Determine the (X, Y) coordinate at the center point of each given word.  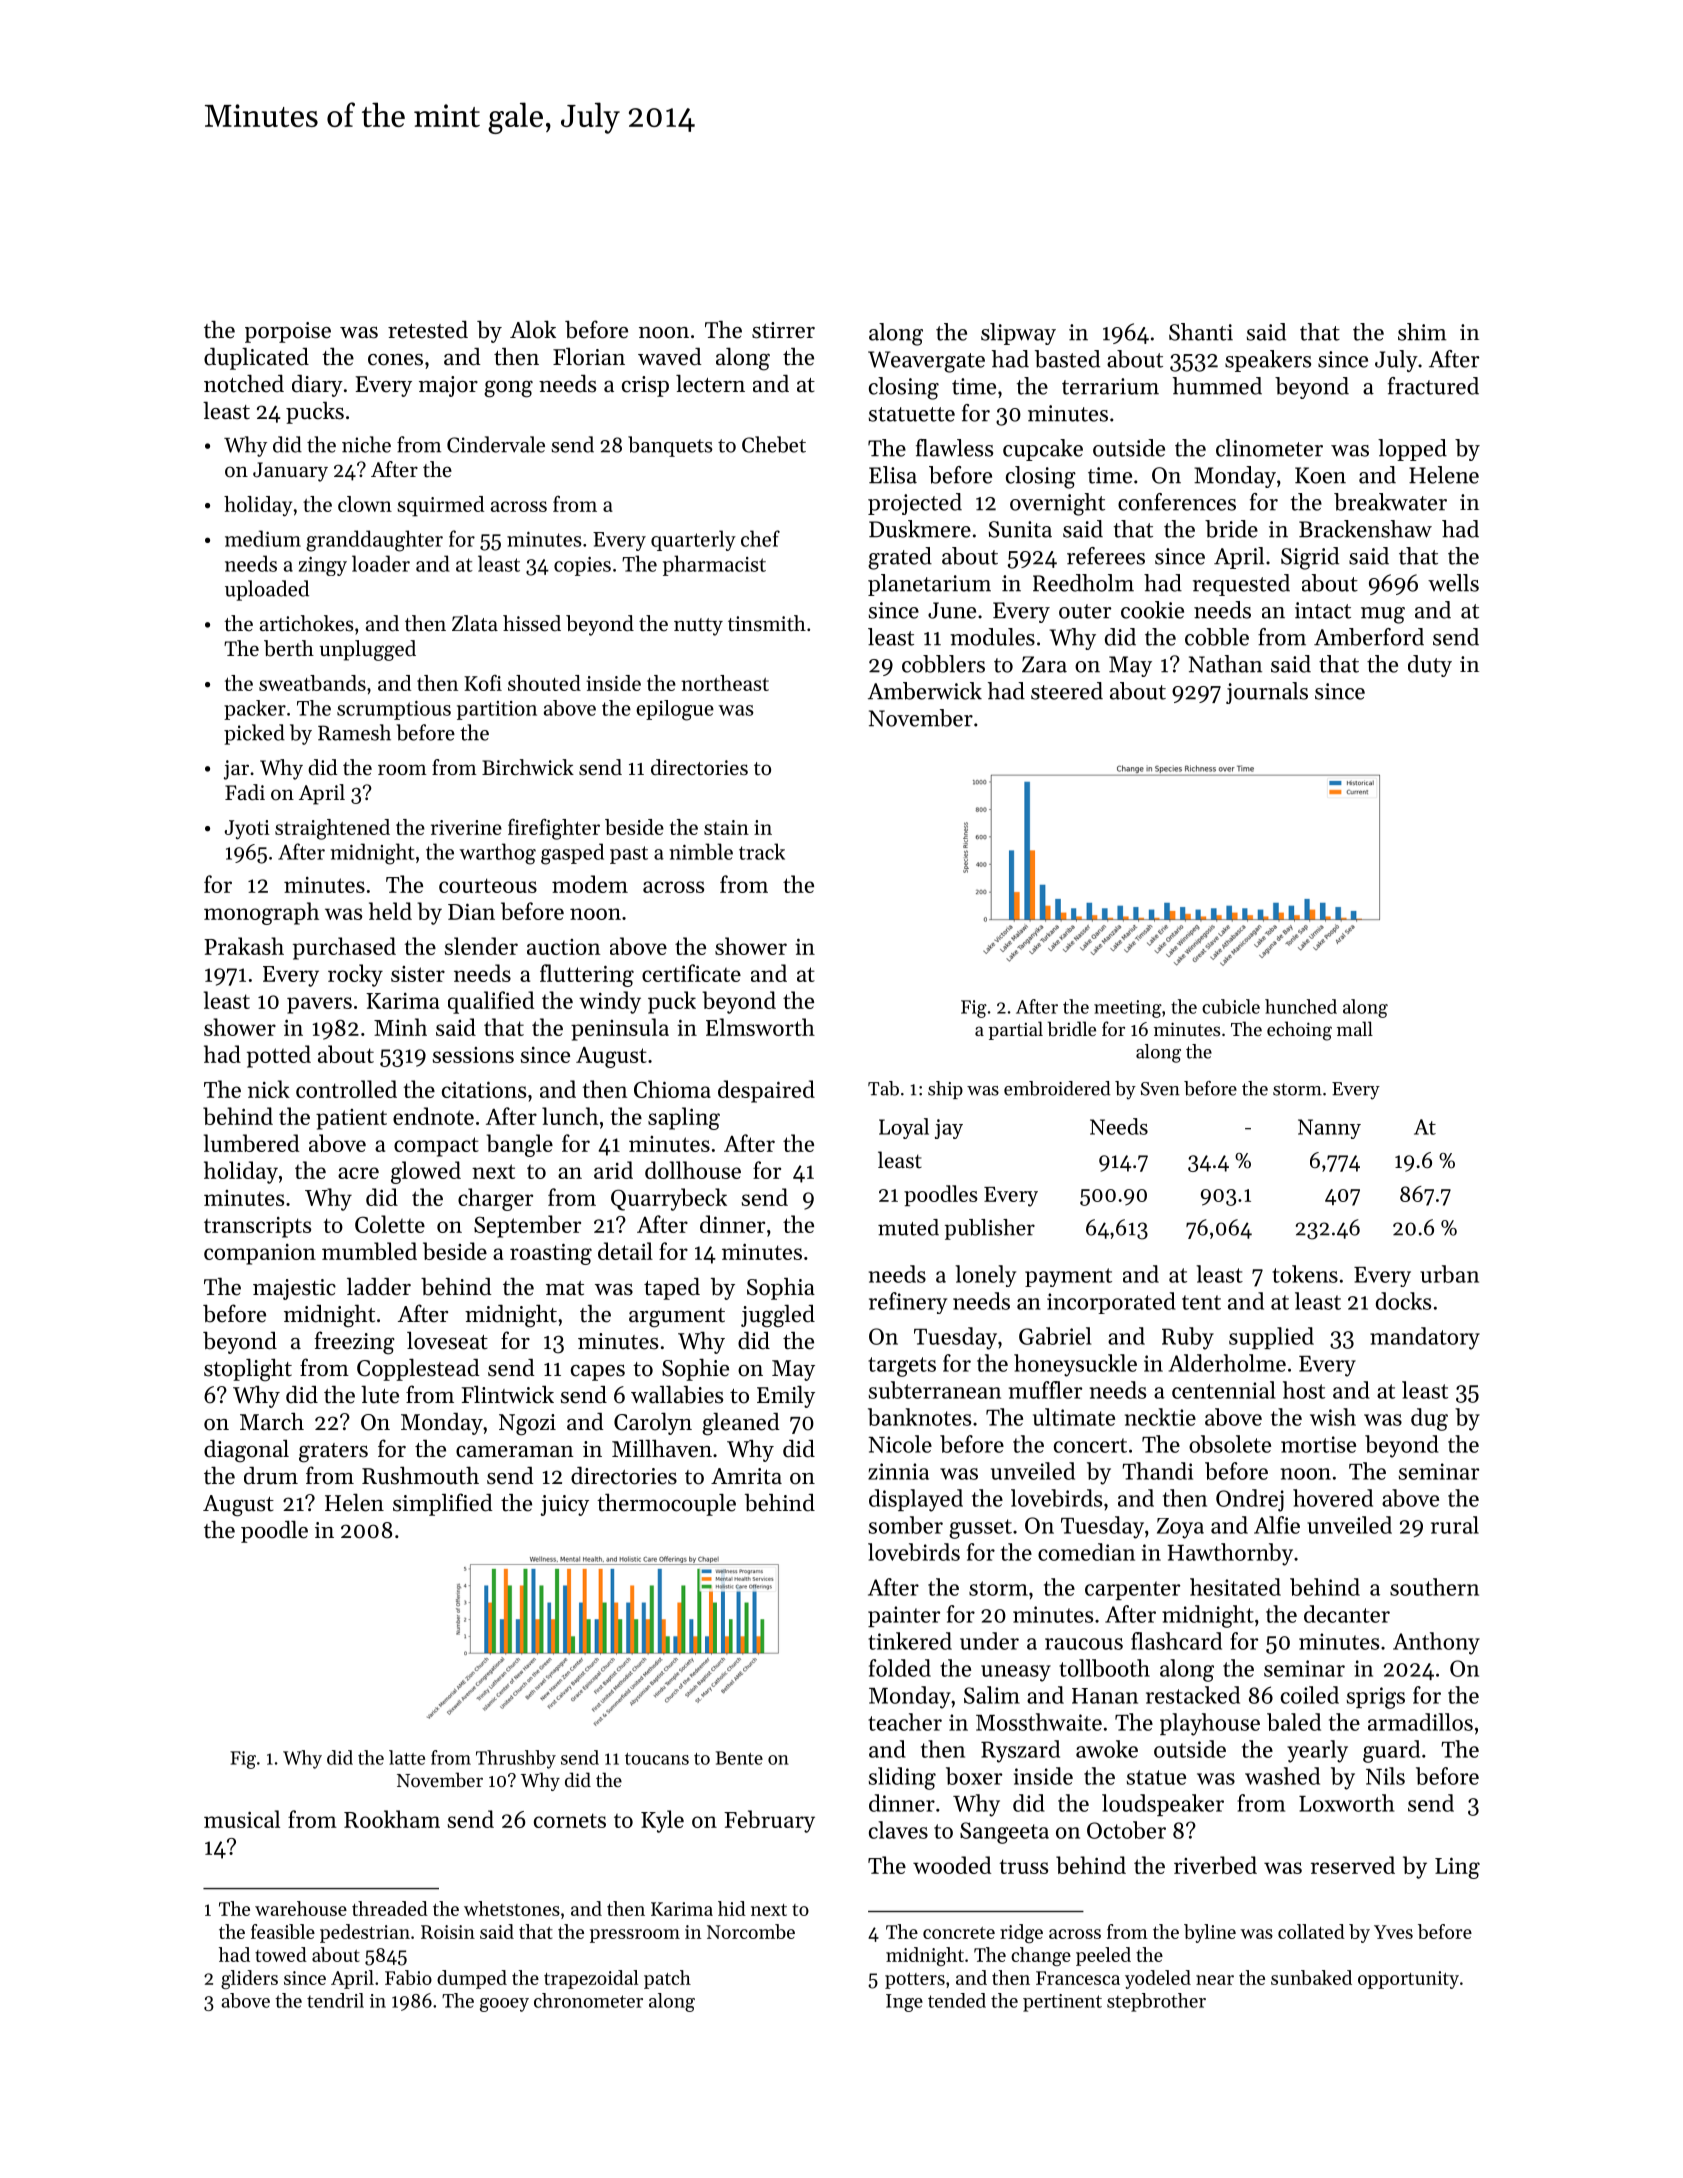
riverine (466, 827)
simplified (443, 1504)
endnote (433, 1116)
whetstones (512, 1908)
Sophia (781, 1289)
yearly (1317, 1751)
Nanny (1329, 1129)
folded (900, 1668)
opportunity (1408, 1980)
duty (1430, 666)
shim (1422, 332)
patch (667, 1979)
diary (317, 386)
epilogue (675, 710)
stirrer (783, 330)
